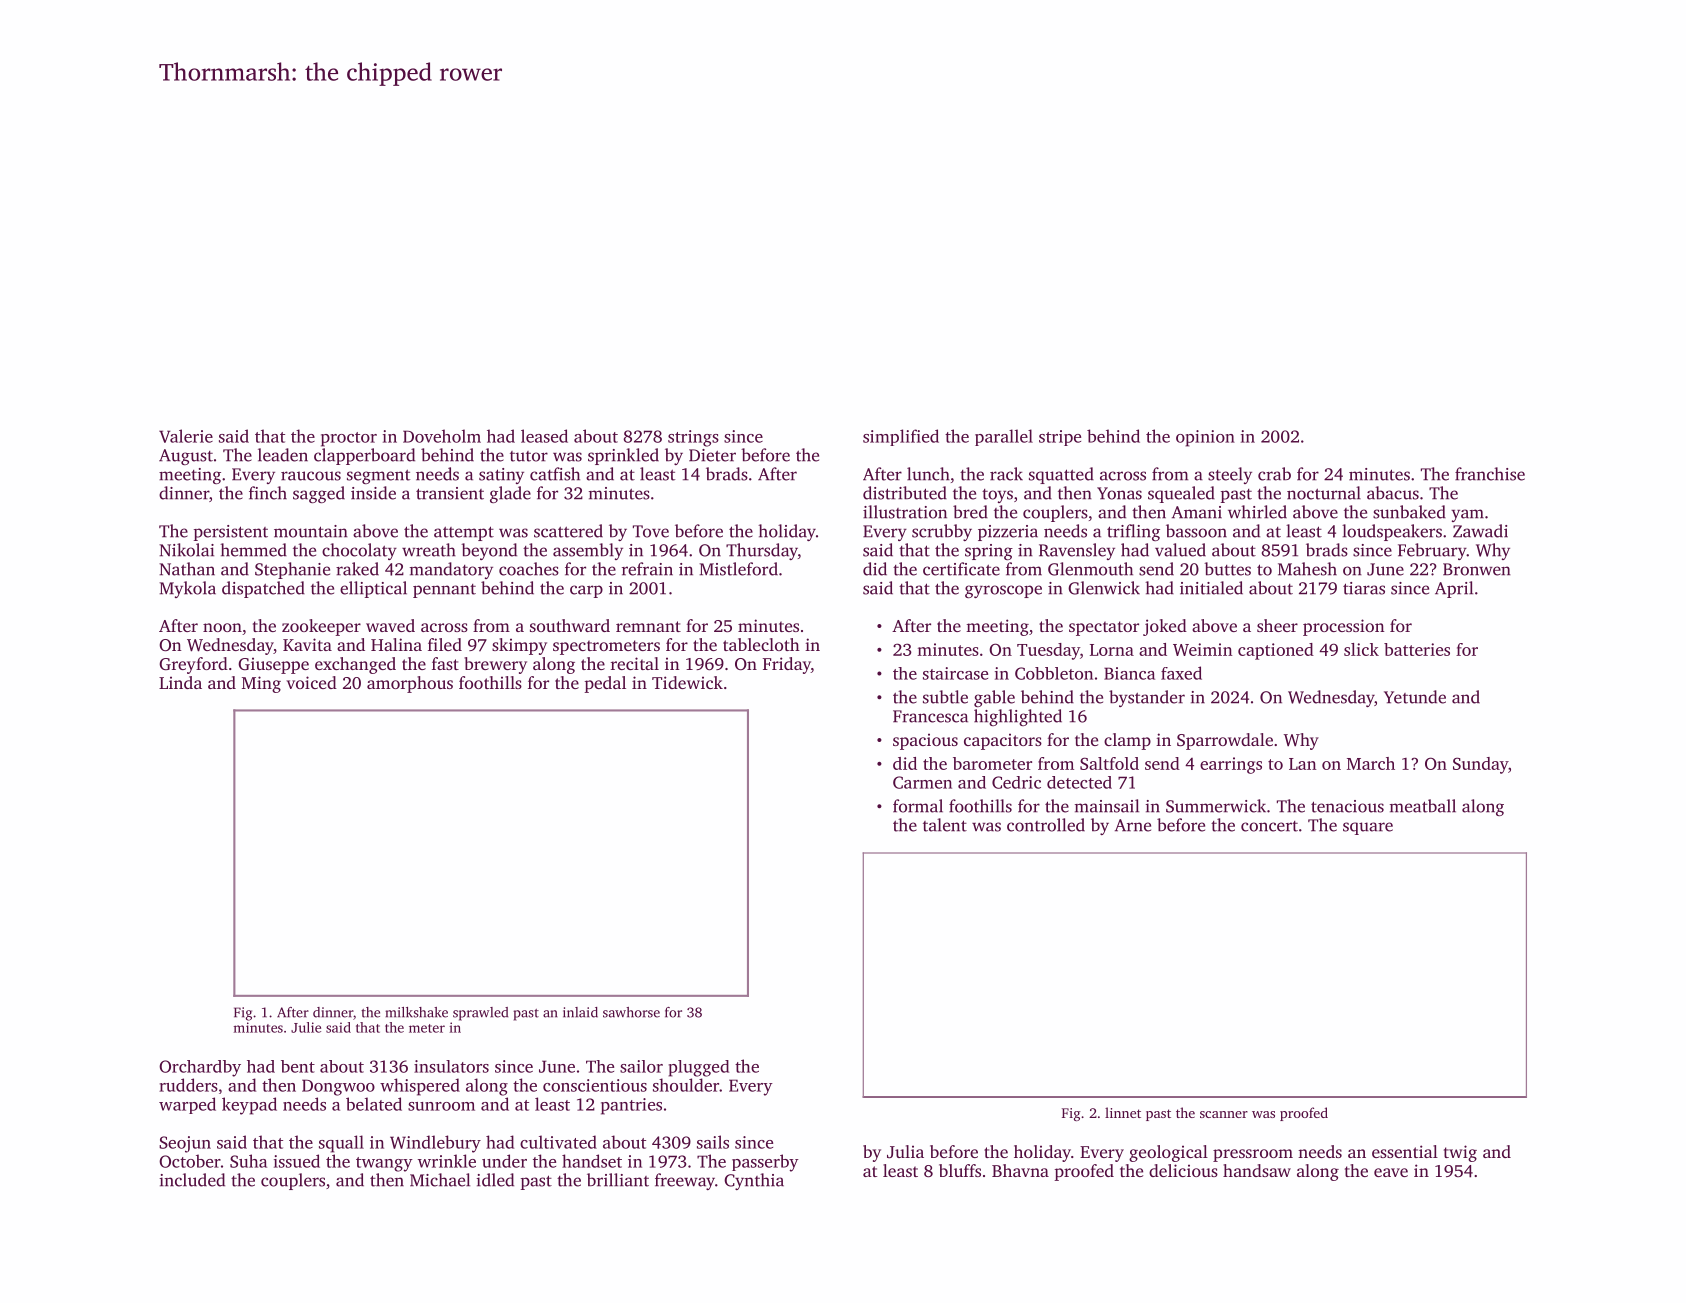 Image resolution: width=1686 pixels, height=1303 pixels. What do you see at coordinates (390, 625) in the screenshot?
I see `waved` at bounding box center [390, 625].
